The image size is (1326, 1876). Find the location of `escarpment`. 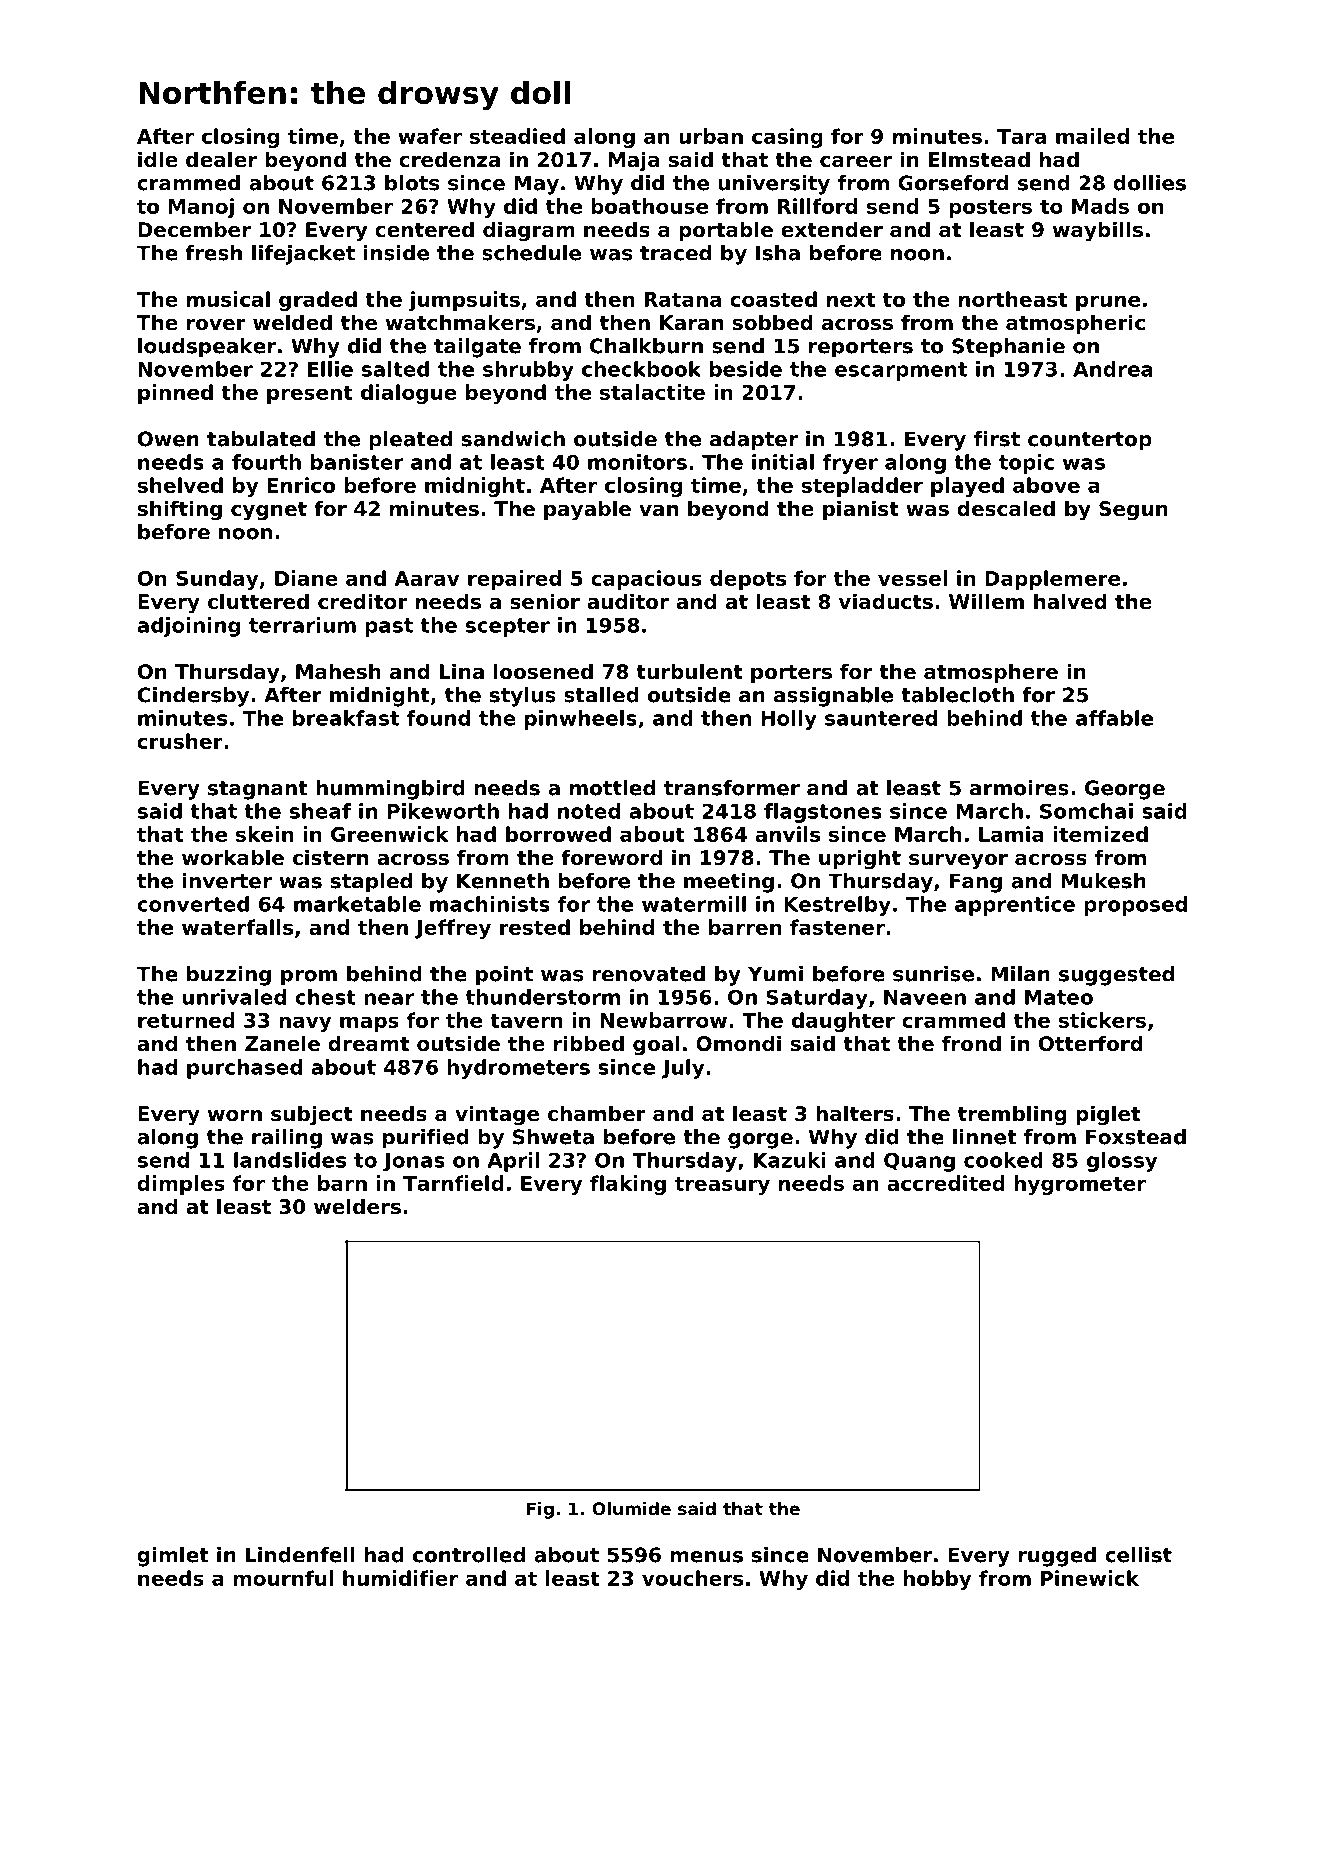

escarpment is located at coordinates (901, 371).
